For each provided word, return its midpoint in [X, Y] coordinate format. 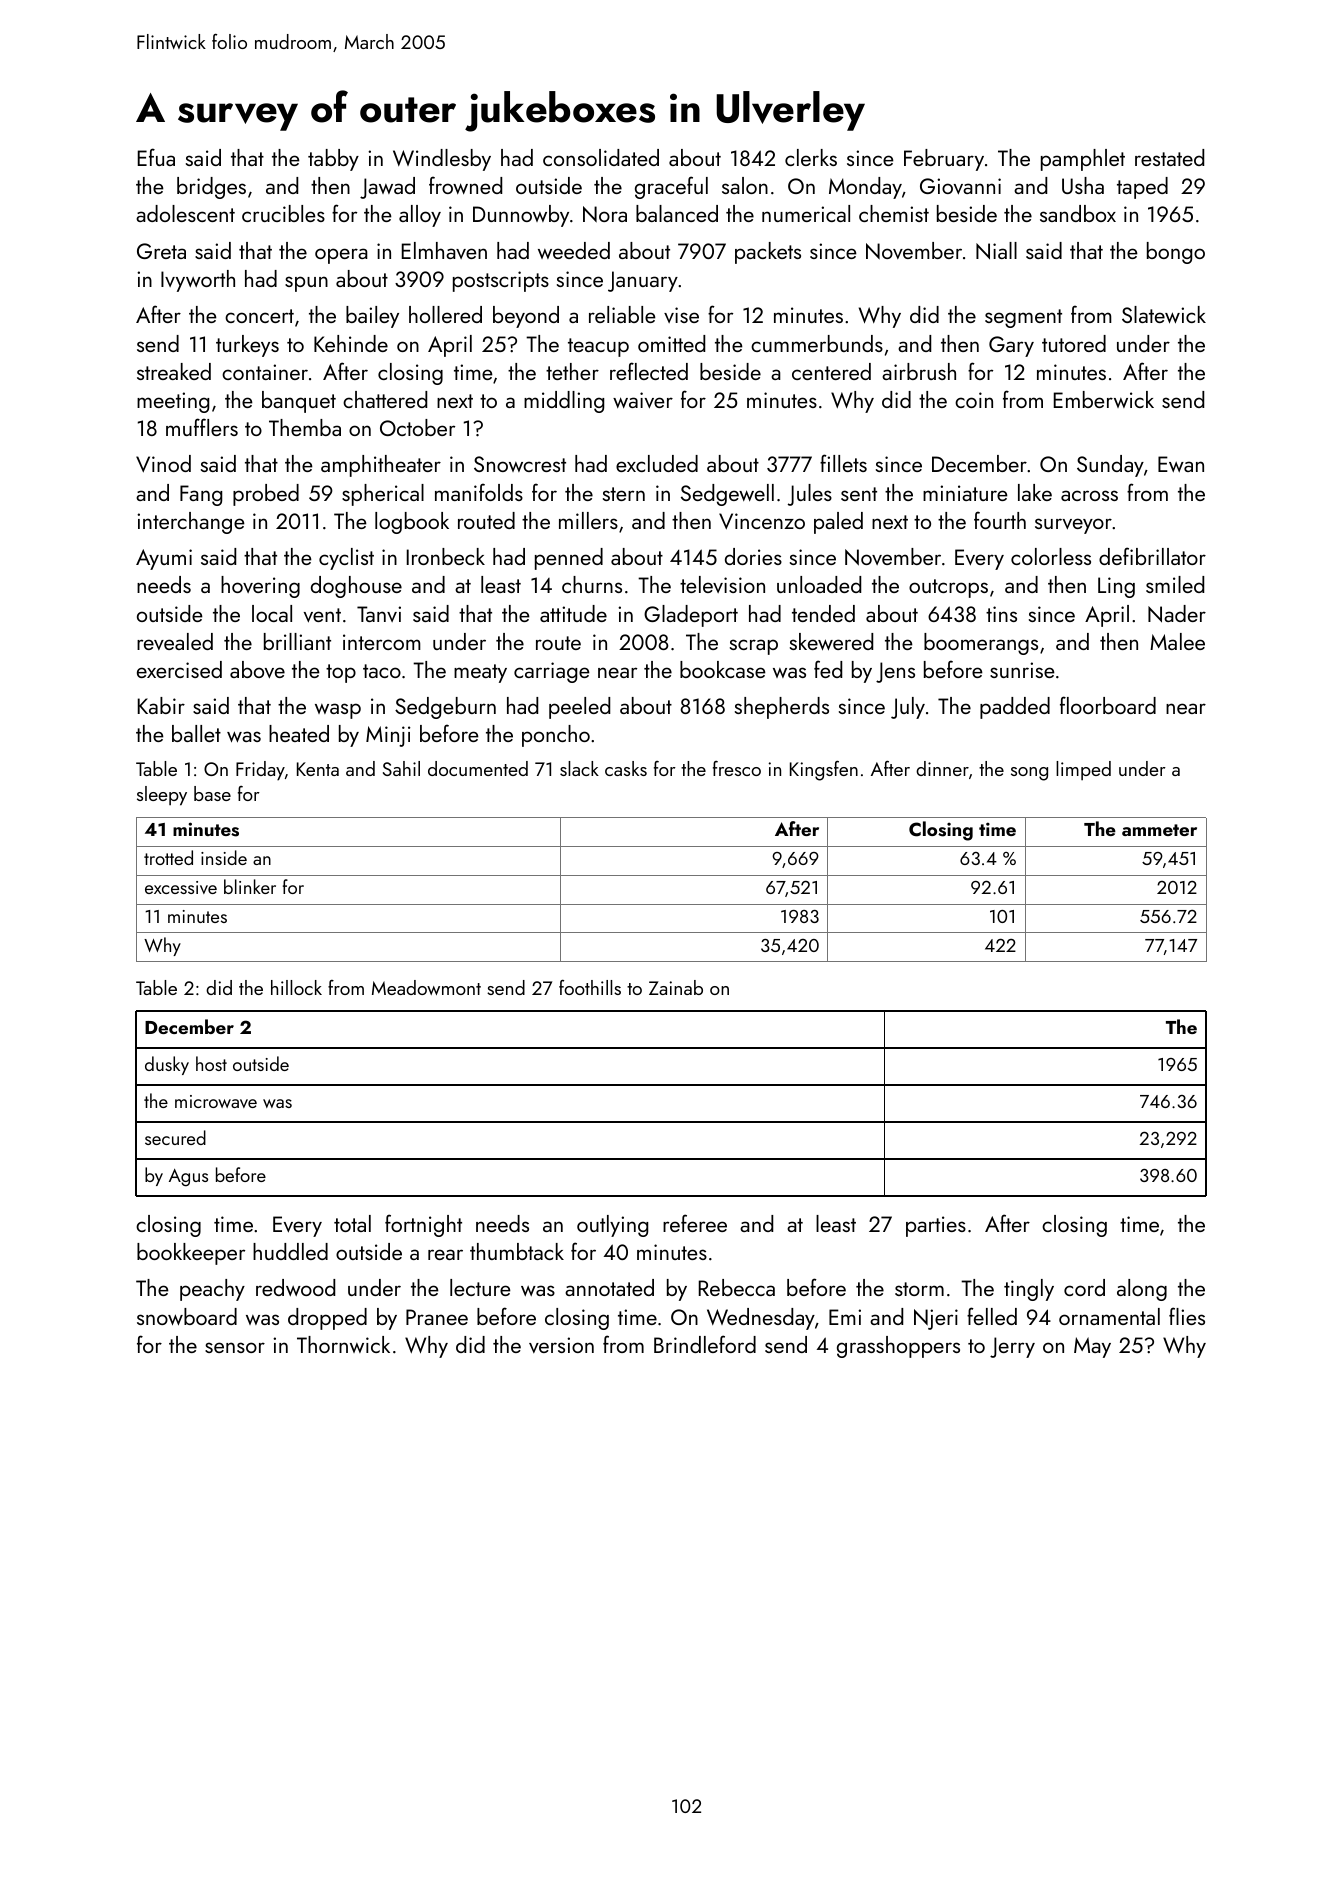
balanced [677, 213]
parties [936, 1226]
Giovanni [960, 186]
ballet [196, 733]
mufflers [202, 427]
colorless [1051, 556]
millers [588, 520]
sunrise [1022, 670]
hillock [296, 987]
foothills [590, 987]
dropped [327, 1319]
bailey [372, 317]
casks [626, 768]
